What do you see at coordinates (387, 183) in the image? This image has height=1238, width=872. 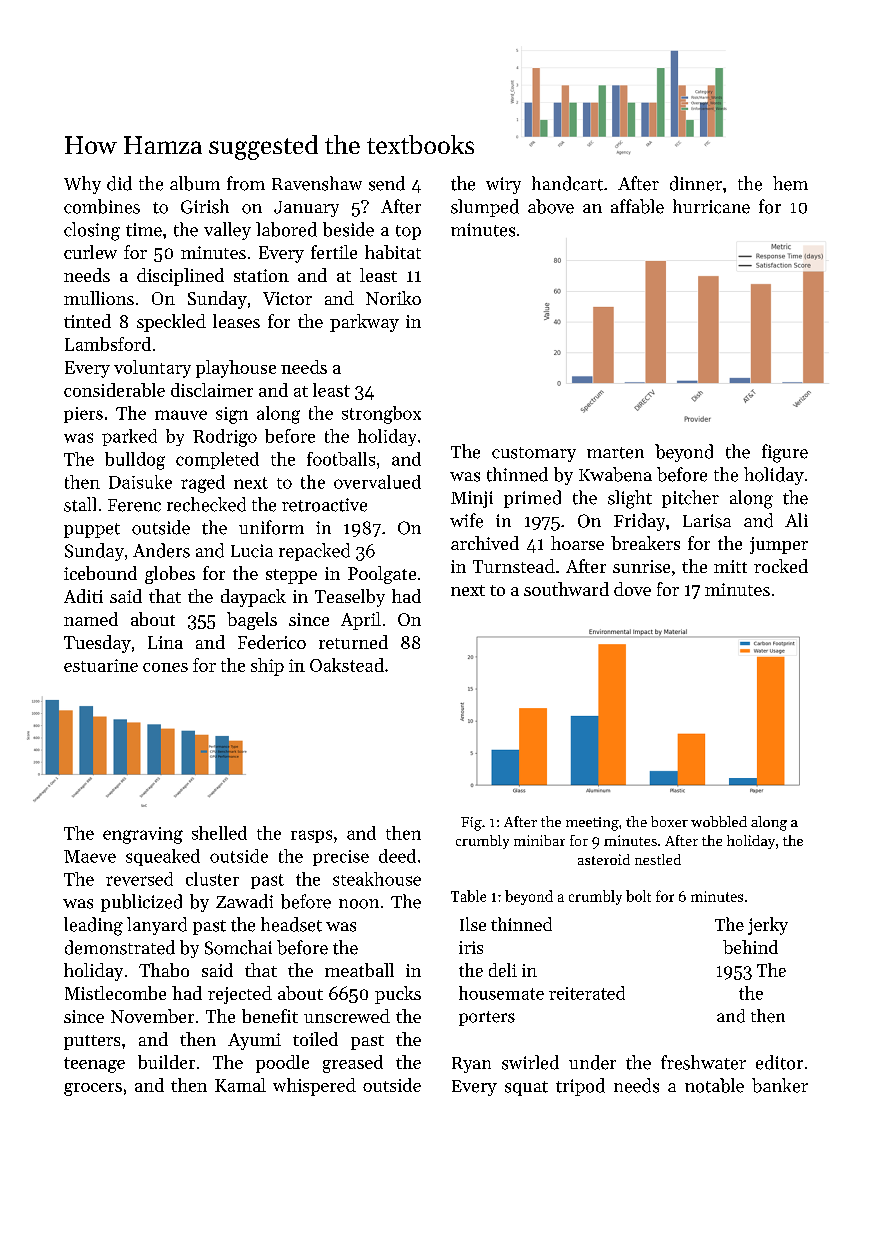 I see `send` at bounding box center [387, 183].
